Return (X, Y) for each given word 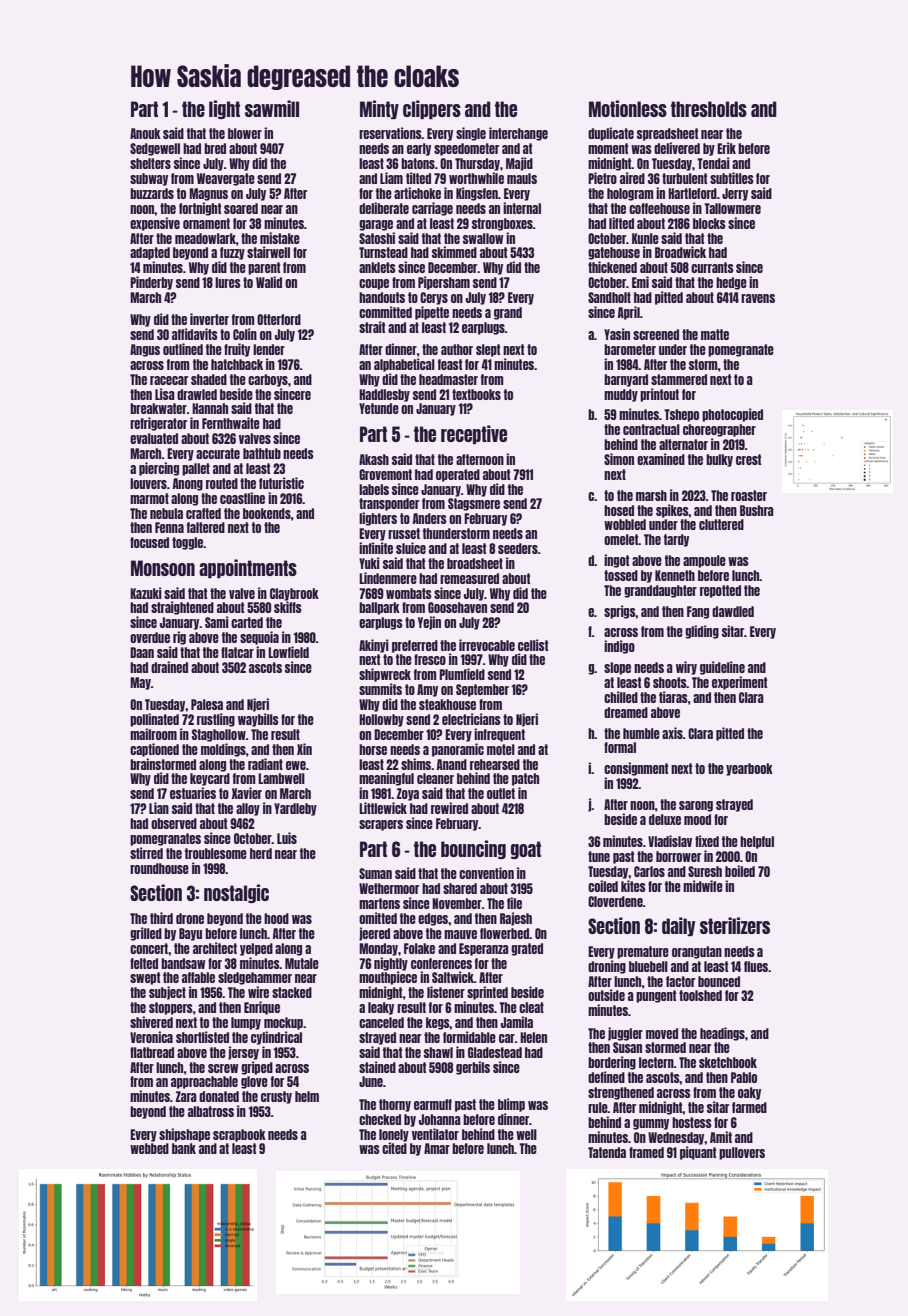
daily (678, 926)
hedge (731, 283)
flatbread (152, 1052)
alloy (248, 809)
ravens (758, 298)
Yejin (429, 623)
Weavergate (226, 179)
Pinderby (151, 283)
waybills (258, 720)
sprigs (620, 612)
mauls (522, 178)
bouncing (473, 849)
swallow (483, 238)
